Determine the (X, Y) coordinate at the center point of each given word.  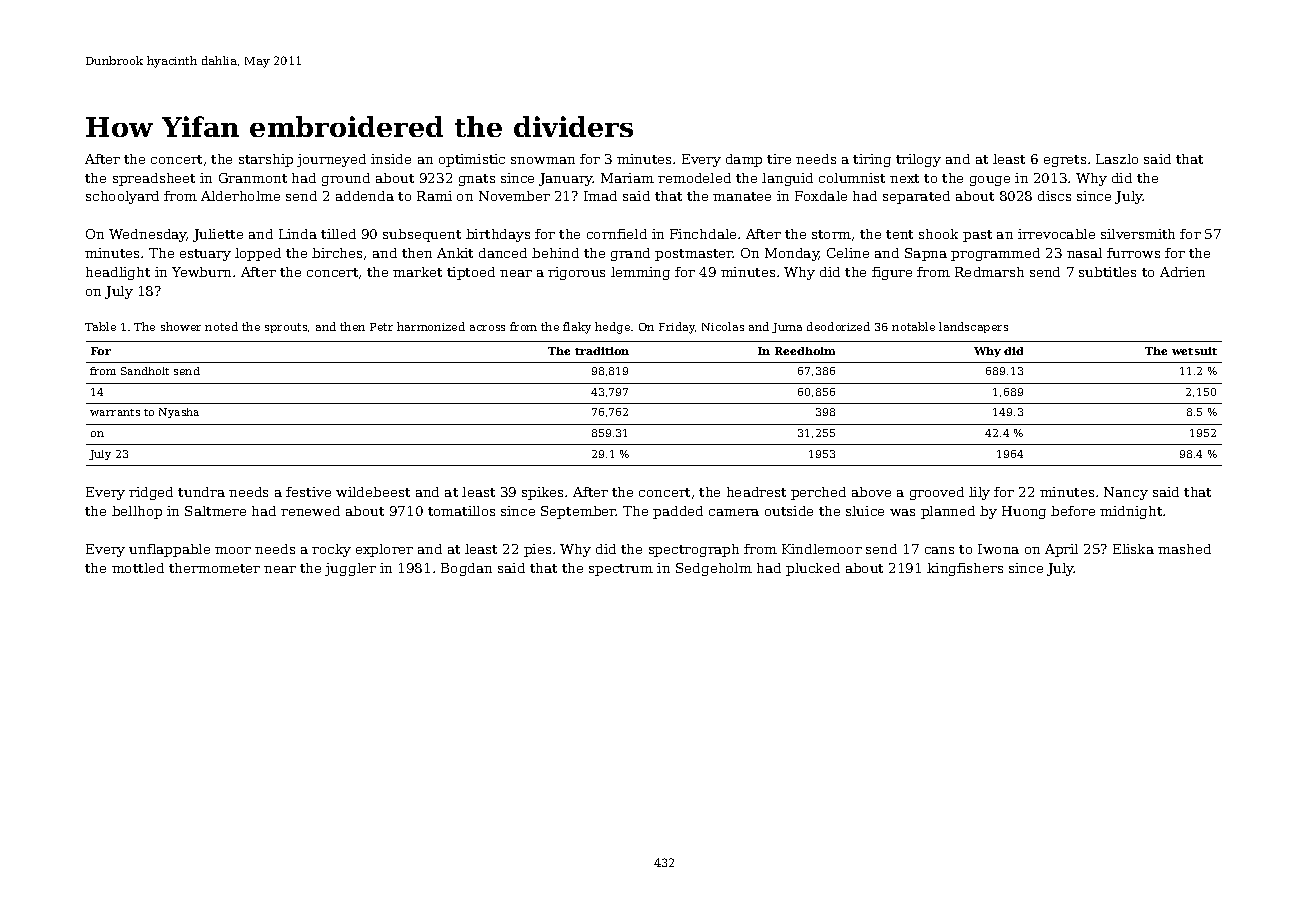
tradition (602, 351)
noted (221, 326)
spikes (542, 493)
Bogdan (466, 569)
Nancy (1126, 493)
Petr (381, 327)
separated (916, 197)
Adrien (1182, 272)
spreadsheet (154, 179)
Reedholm (805, 351)
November (514, 196)
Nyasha (179, 413)
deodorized (838, 326)
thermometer (214, 568)
